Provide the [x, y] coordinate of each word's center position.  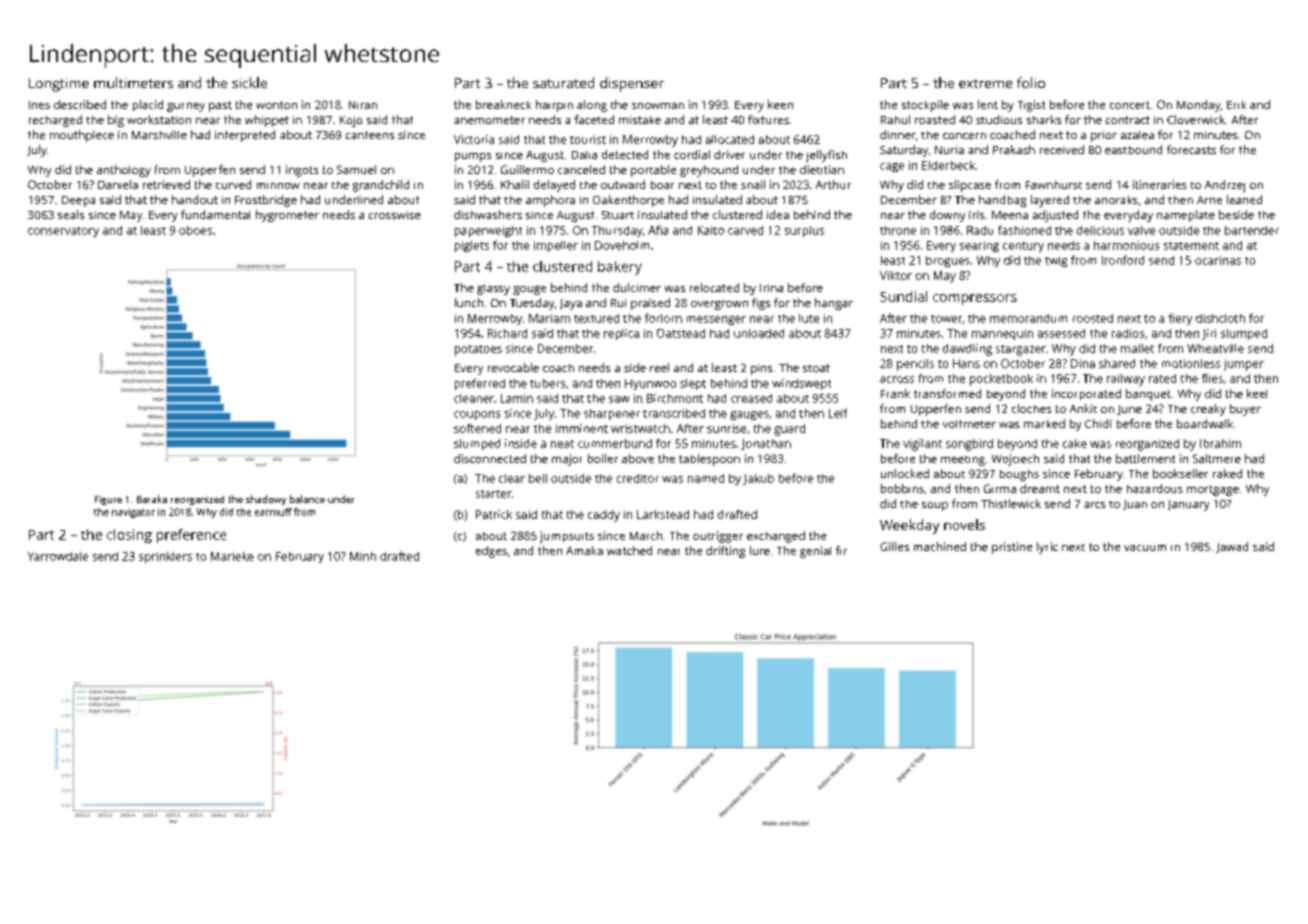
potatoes [478, 350]
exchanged [776, 537]
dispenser [632, 84]
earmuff [273, 512]
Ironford [1123, 260]
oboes [195, 230]
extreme [985, 83]
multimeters [133, 82]
